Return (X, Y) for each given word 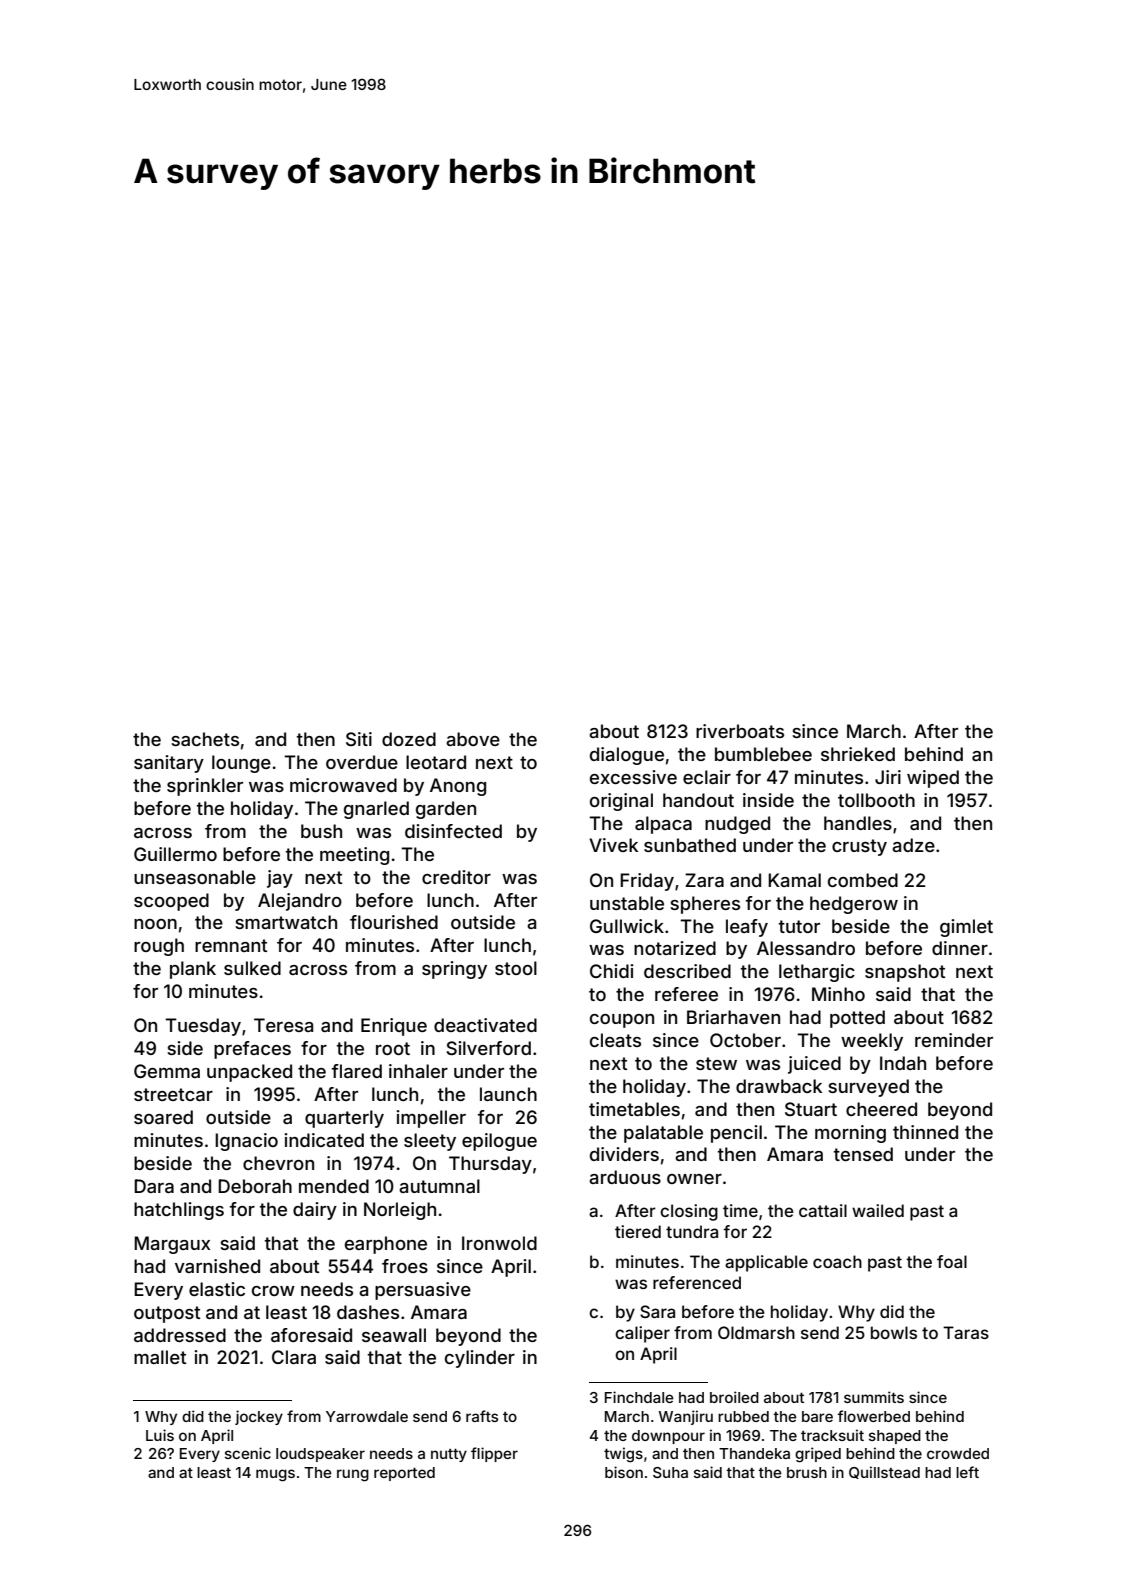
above (473, 739)
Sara (657, 1311)
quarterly (344, 1119)
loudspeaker (320, 1455)
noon (155, 924)
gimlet (966, 928)
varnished (217, 1266)
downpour (668, 1437)
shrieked (858, 754)
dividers (624, 1154)
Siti (359, 739)
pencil (736, 1134)
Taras (966, 1332)
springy (454, 970)
